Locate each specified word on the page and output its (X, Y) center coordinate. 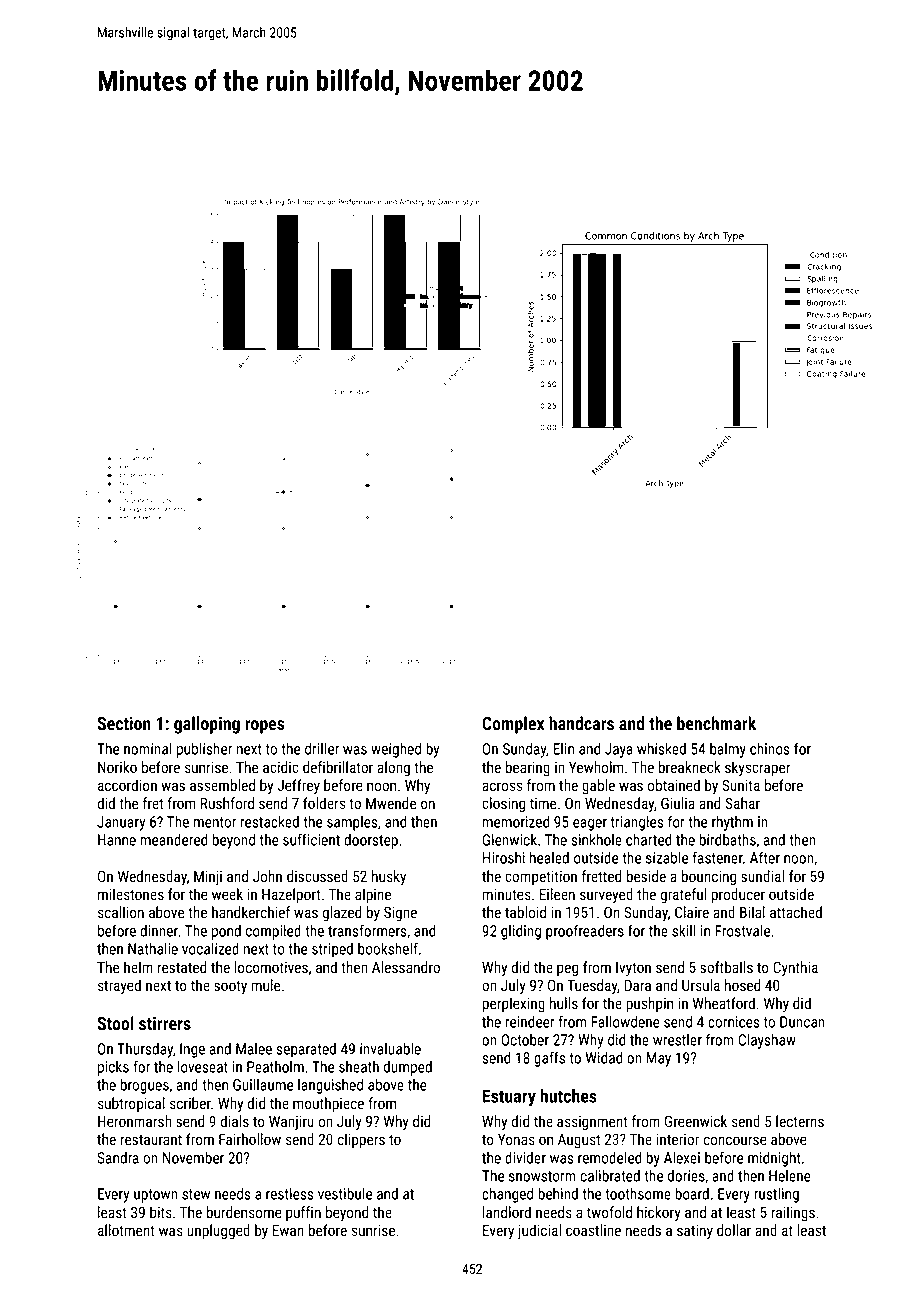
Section (124, 723)
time (543, 803)
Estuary (509, 1097)
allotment (126, 1230)
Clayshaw (767, 1041)
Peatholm (275, 1067)
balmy (728, 750)
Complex (513, 725)
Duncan (802, 1022)
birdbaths (728, 840)
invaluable (390, 1049)
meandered (174, 840)
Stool (115, 1023)
